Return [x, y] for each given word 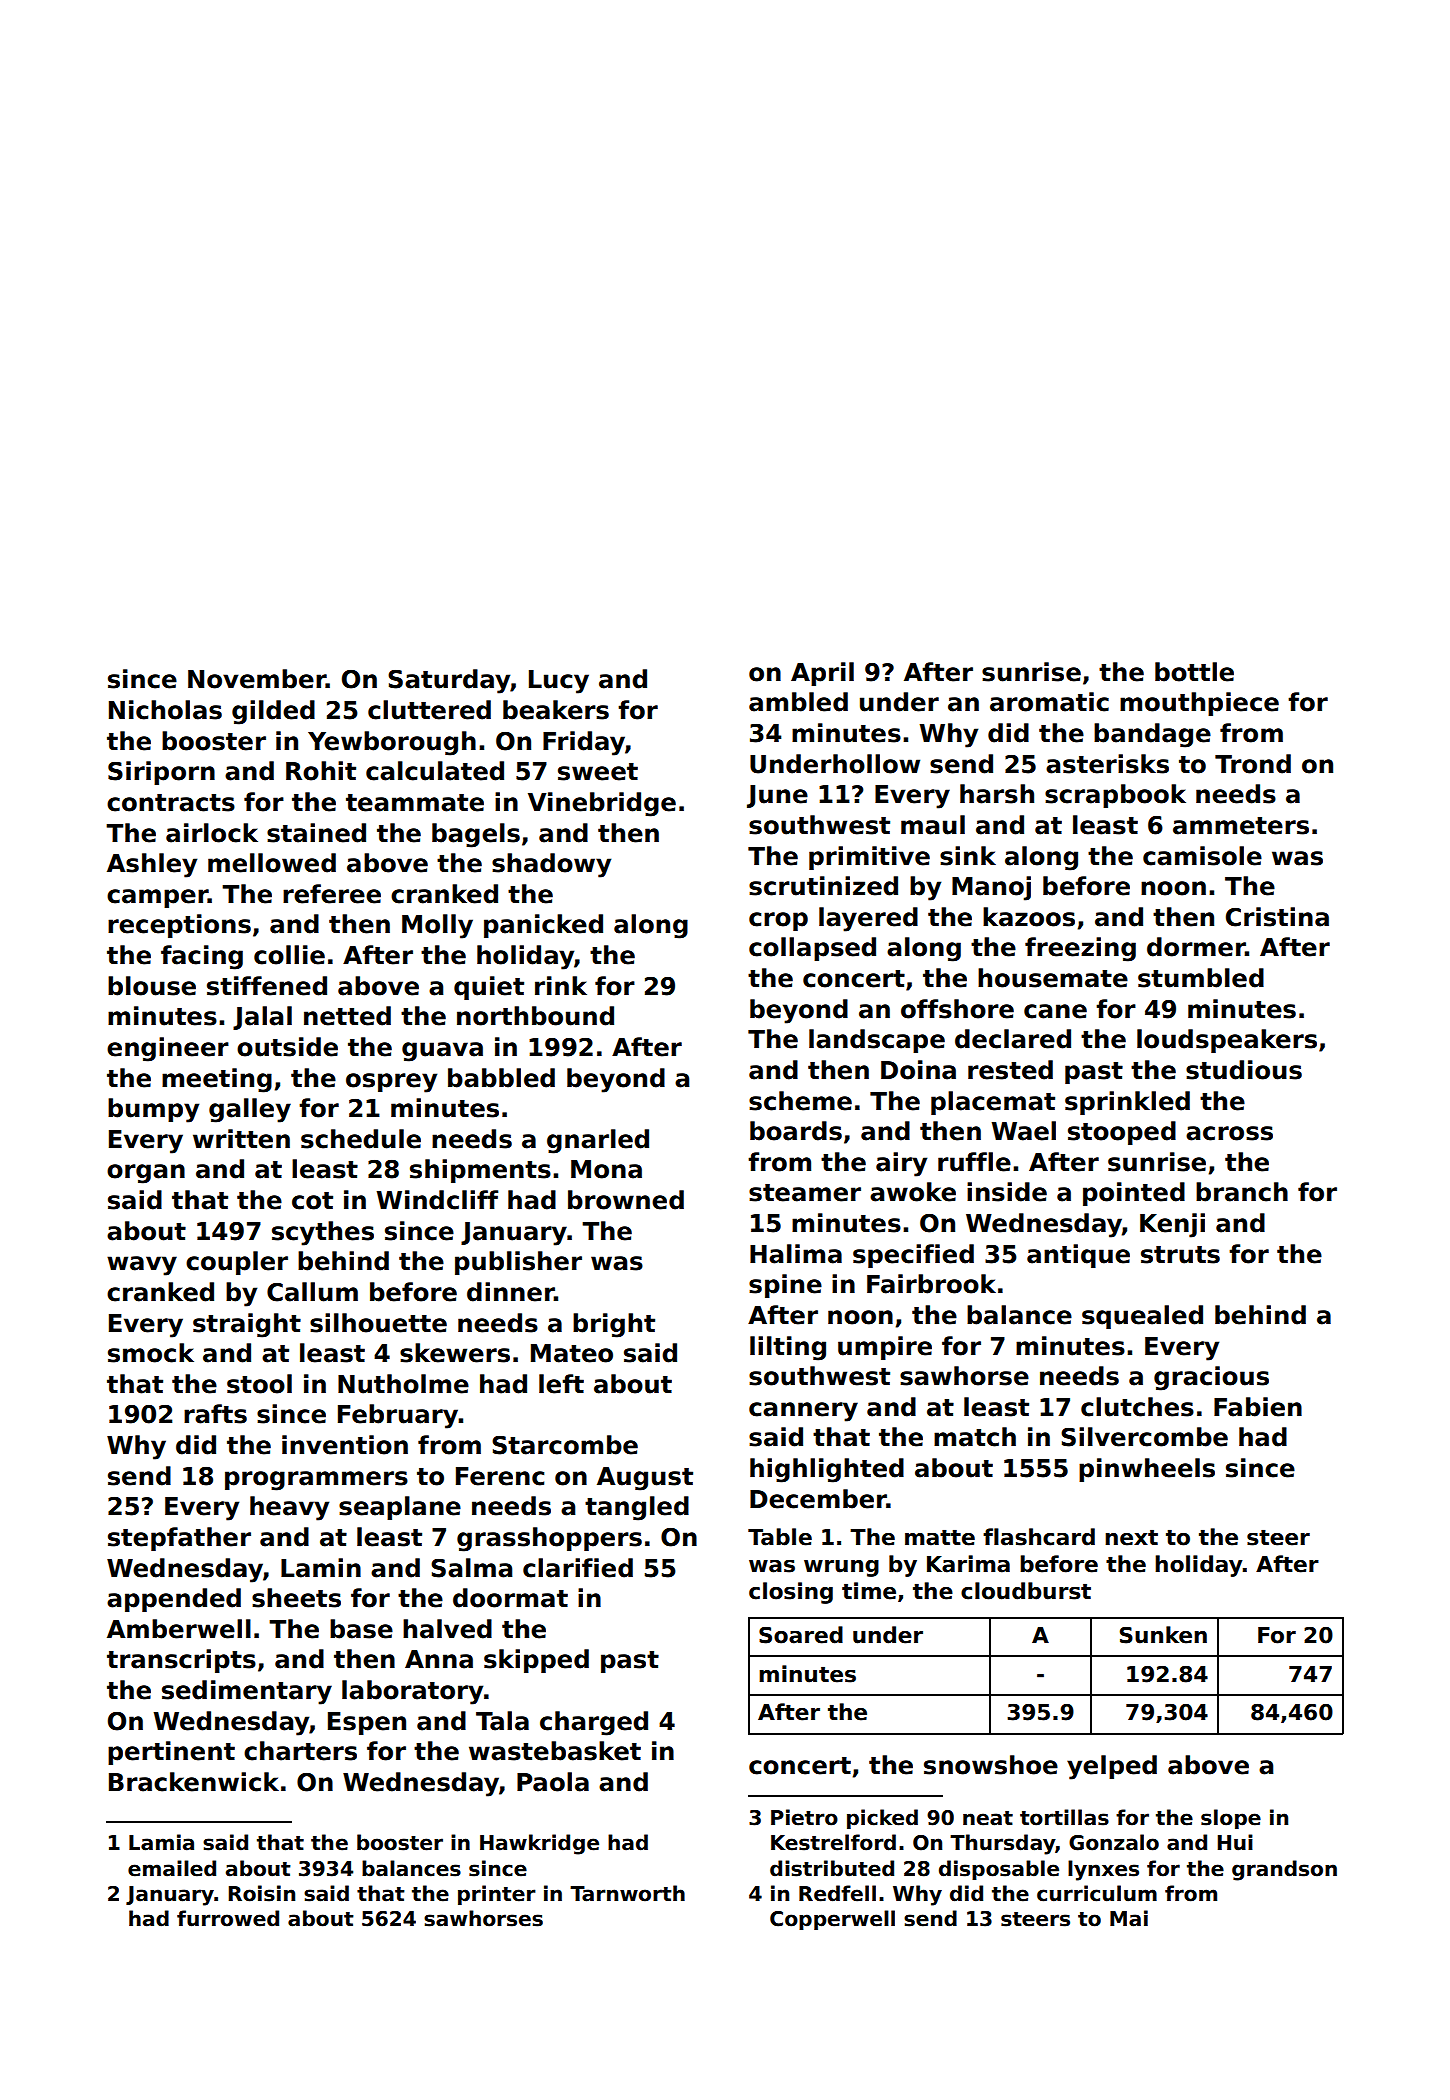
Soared [801, 1635]
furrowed [228, 1918]
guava [442, 1052]
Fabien [1258, 1407]
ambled [798, 702]
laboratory [412, 1692]
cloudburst [1026, 1591]
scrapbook [1115, 796]
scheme [800, 1101]
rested [1010, 1070]
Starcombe [565, 1445]
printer [497, 1895]
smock [151, 1353]
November [257, 679]
